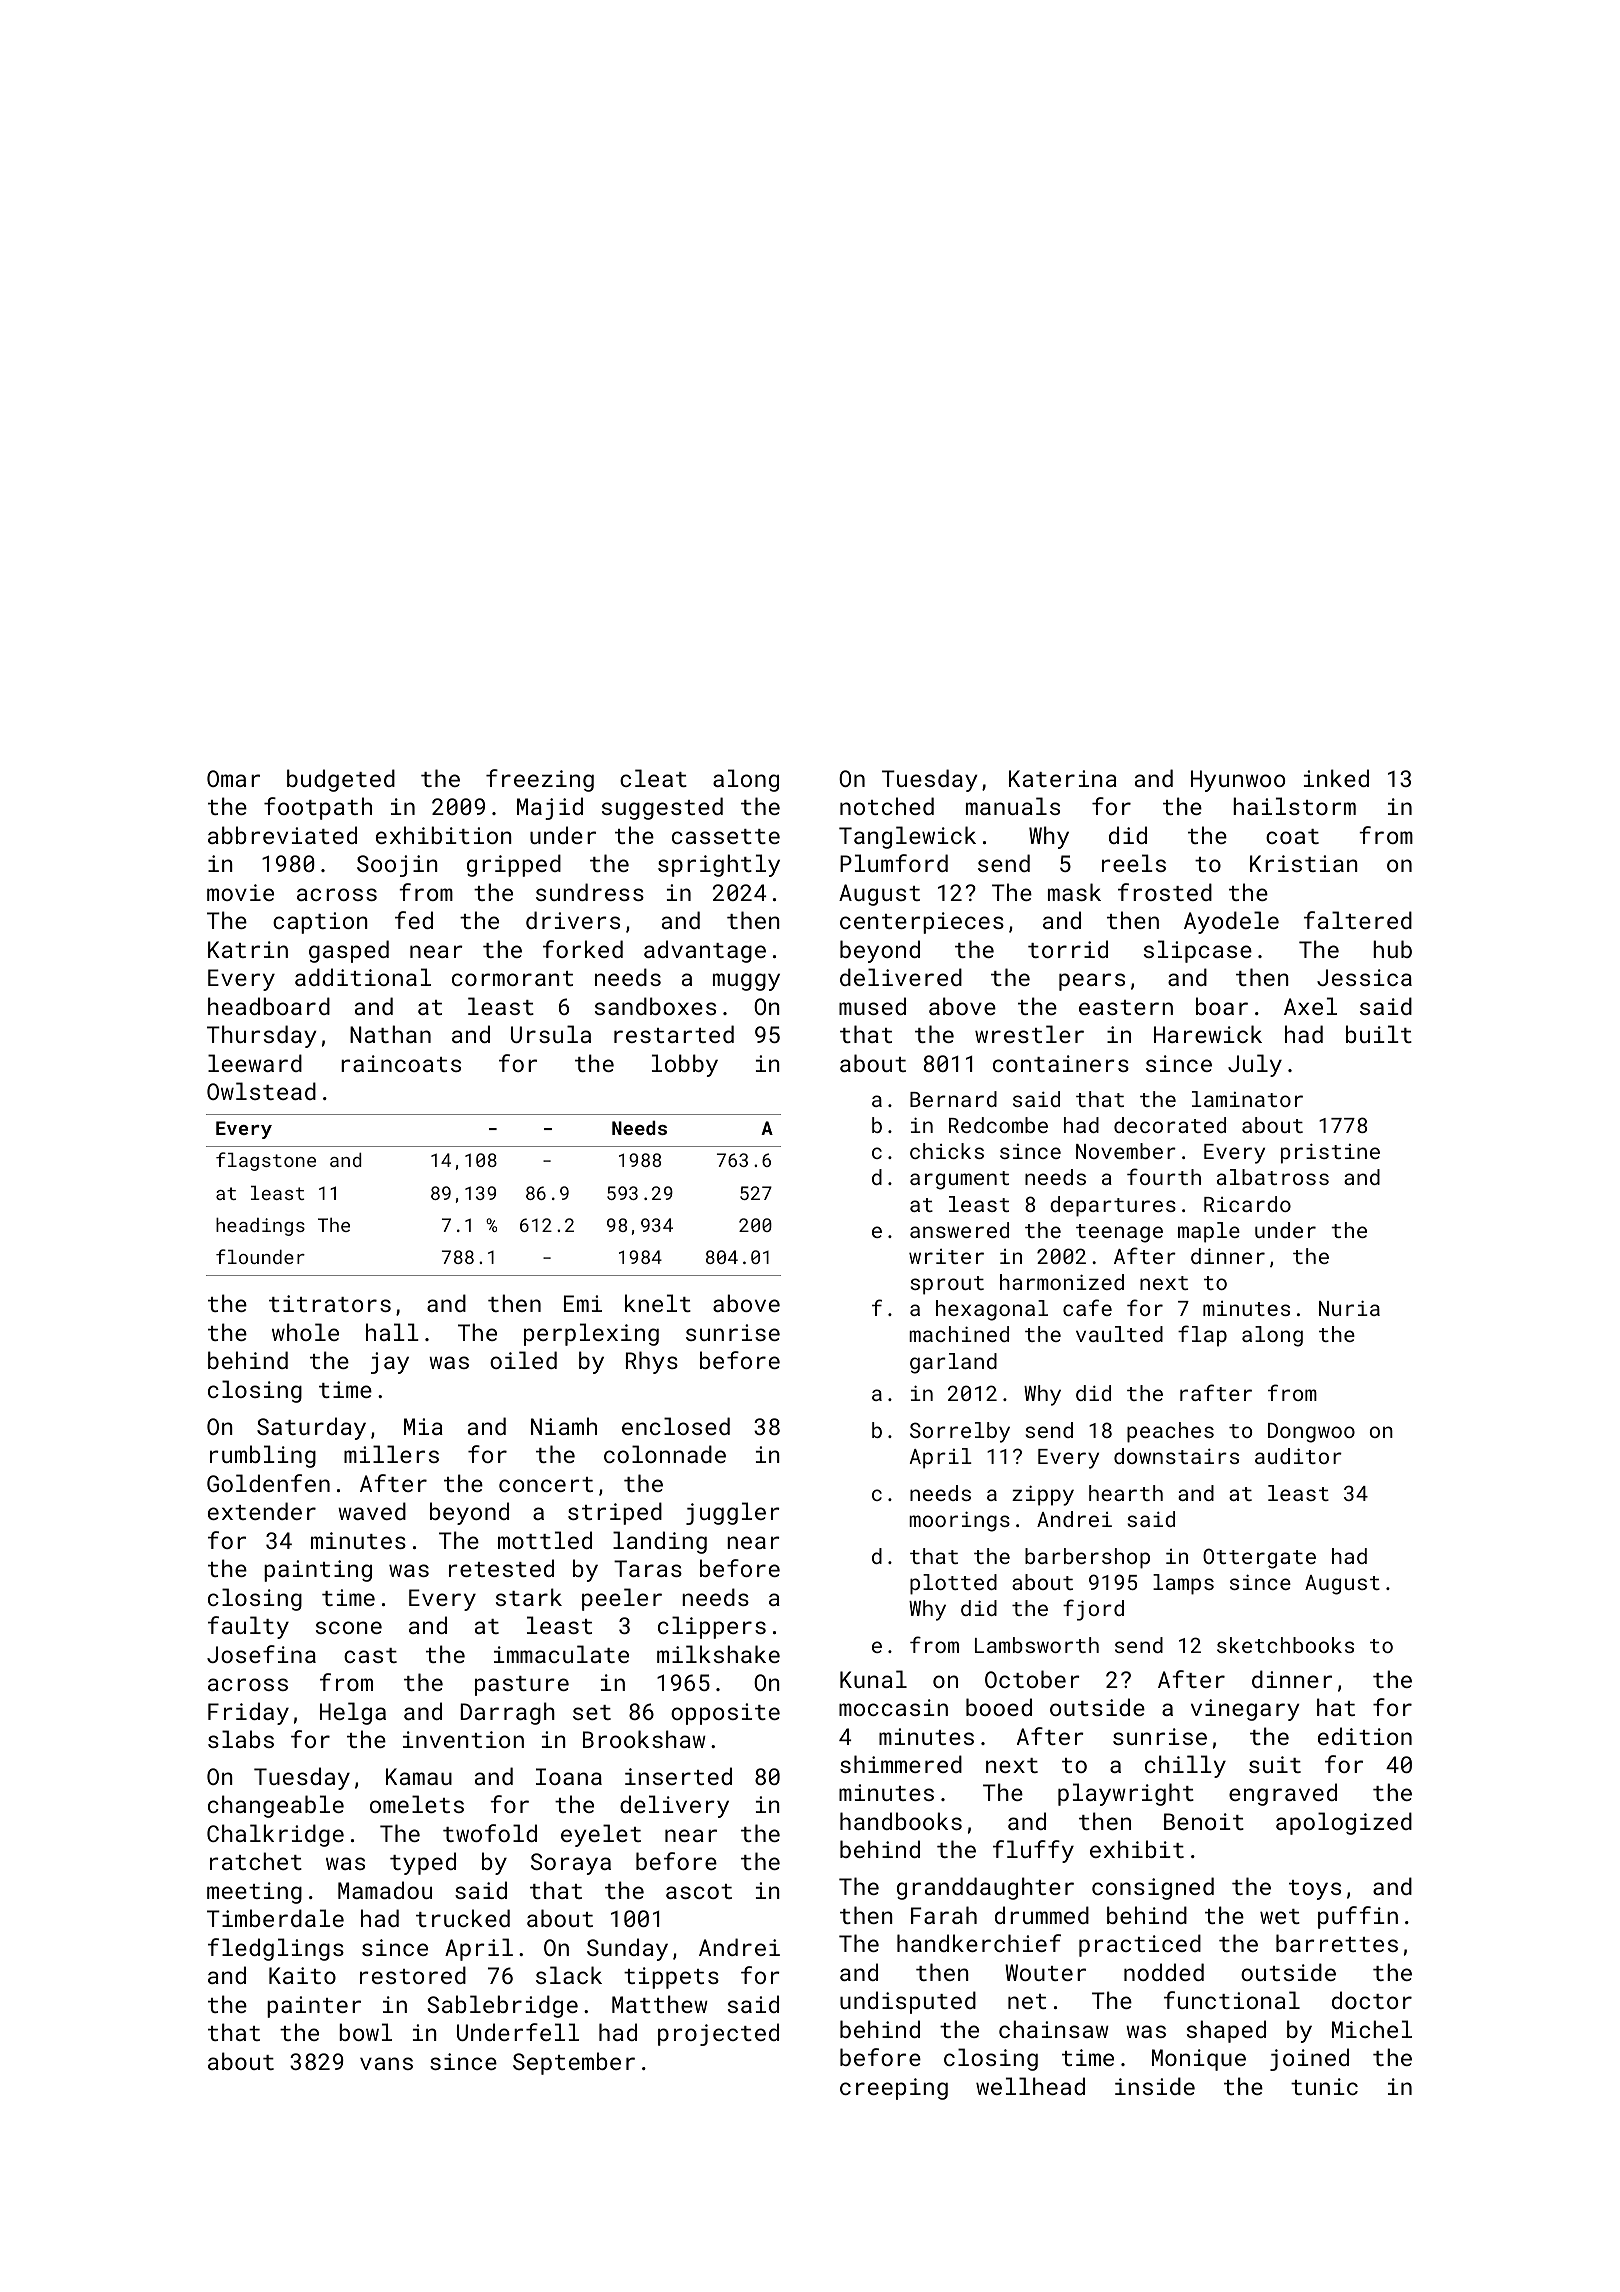 Image resolution: width=1620 pixels, height=2292 pixels. Describe the element at coordinates (540, 780) in the document. I see `freezing` at that location.
